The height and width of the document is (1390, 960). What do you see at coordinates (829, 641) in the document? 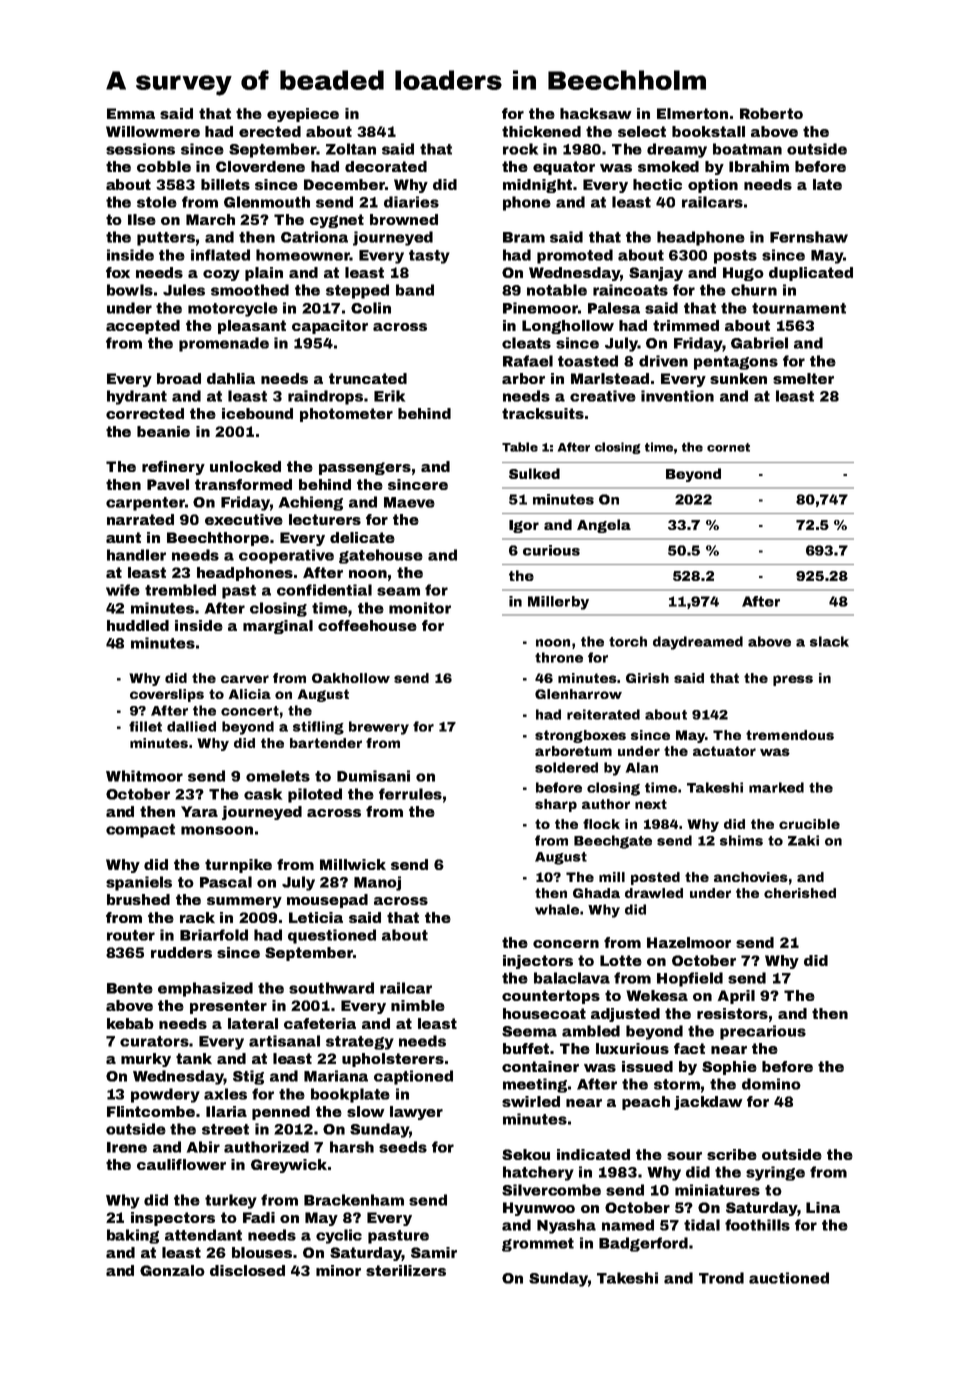
I see `slack` at bounding box center [829, 641].
